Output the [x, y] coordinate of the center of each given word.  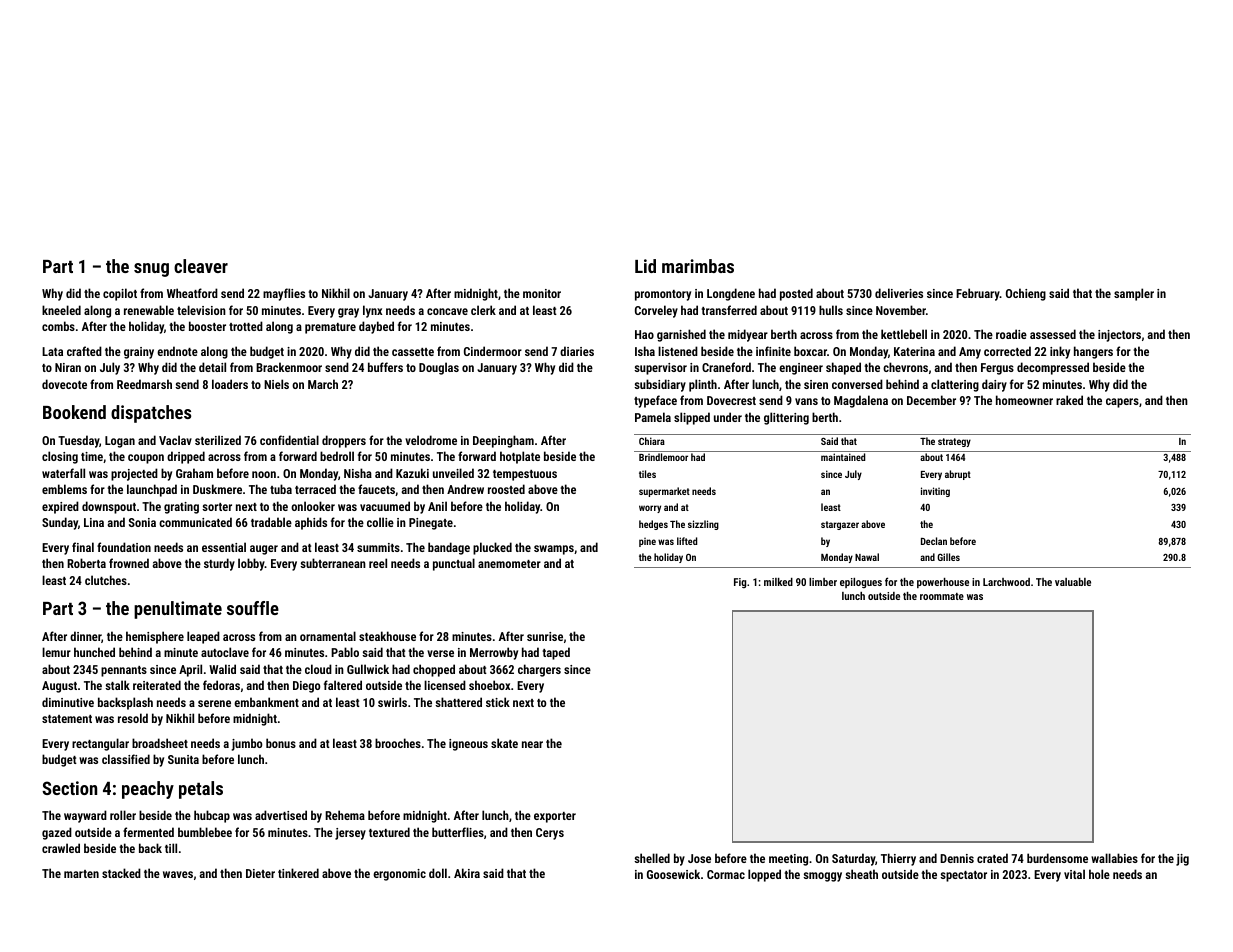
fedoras [221, 685]
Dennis [957, 858]
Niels [276, 384]
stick [498, 702]
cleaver [201, 266]
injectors [1119, 336]
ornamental [328, 636]
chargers [539, 670]
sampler [1134, 294]
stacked [121, 873]
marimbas [698, 266]
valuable [1073, 582]
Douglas [439, 368]
